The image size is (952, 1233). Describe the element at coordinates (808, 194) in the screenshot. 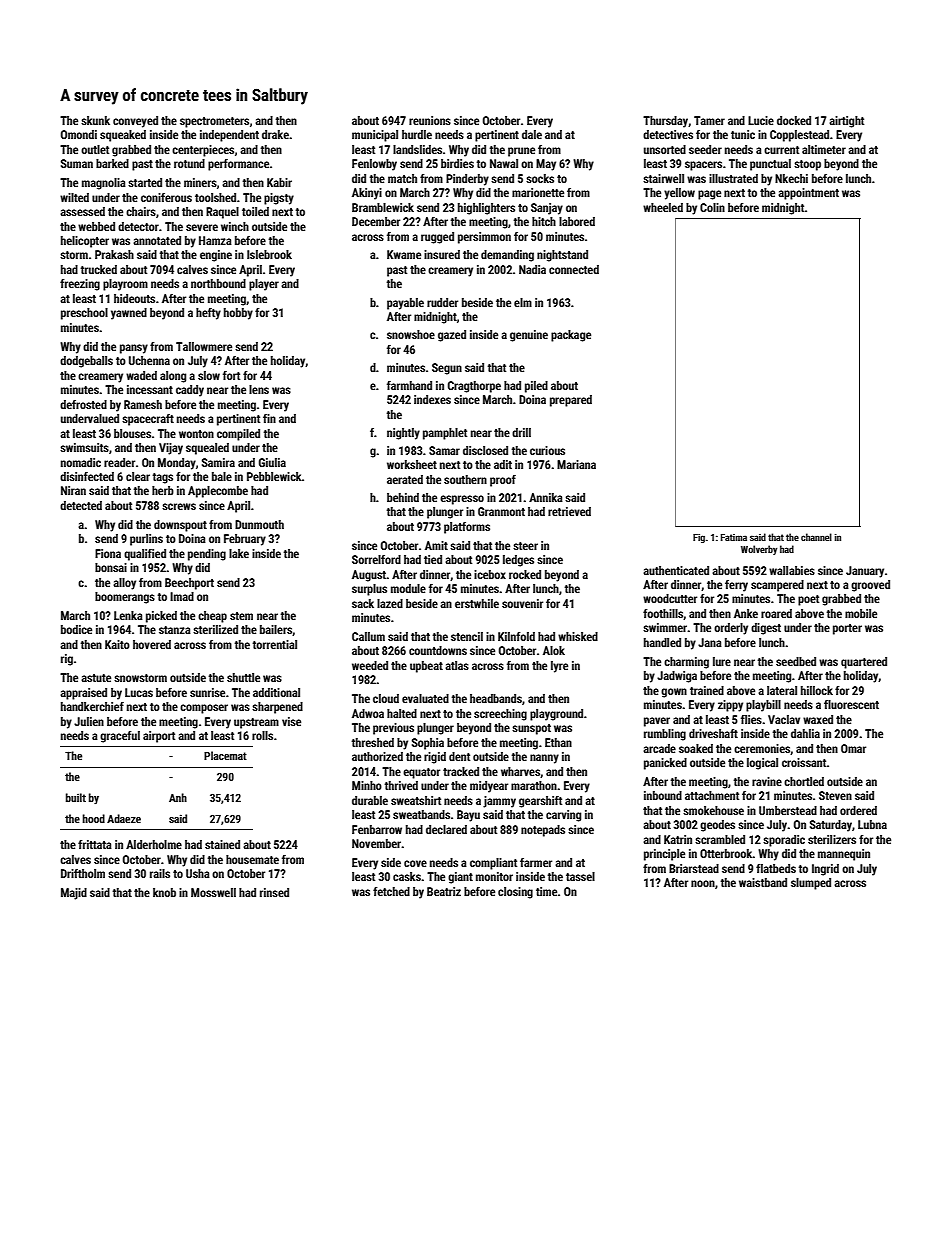

I see `appointment` at that location.
